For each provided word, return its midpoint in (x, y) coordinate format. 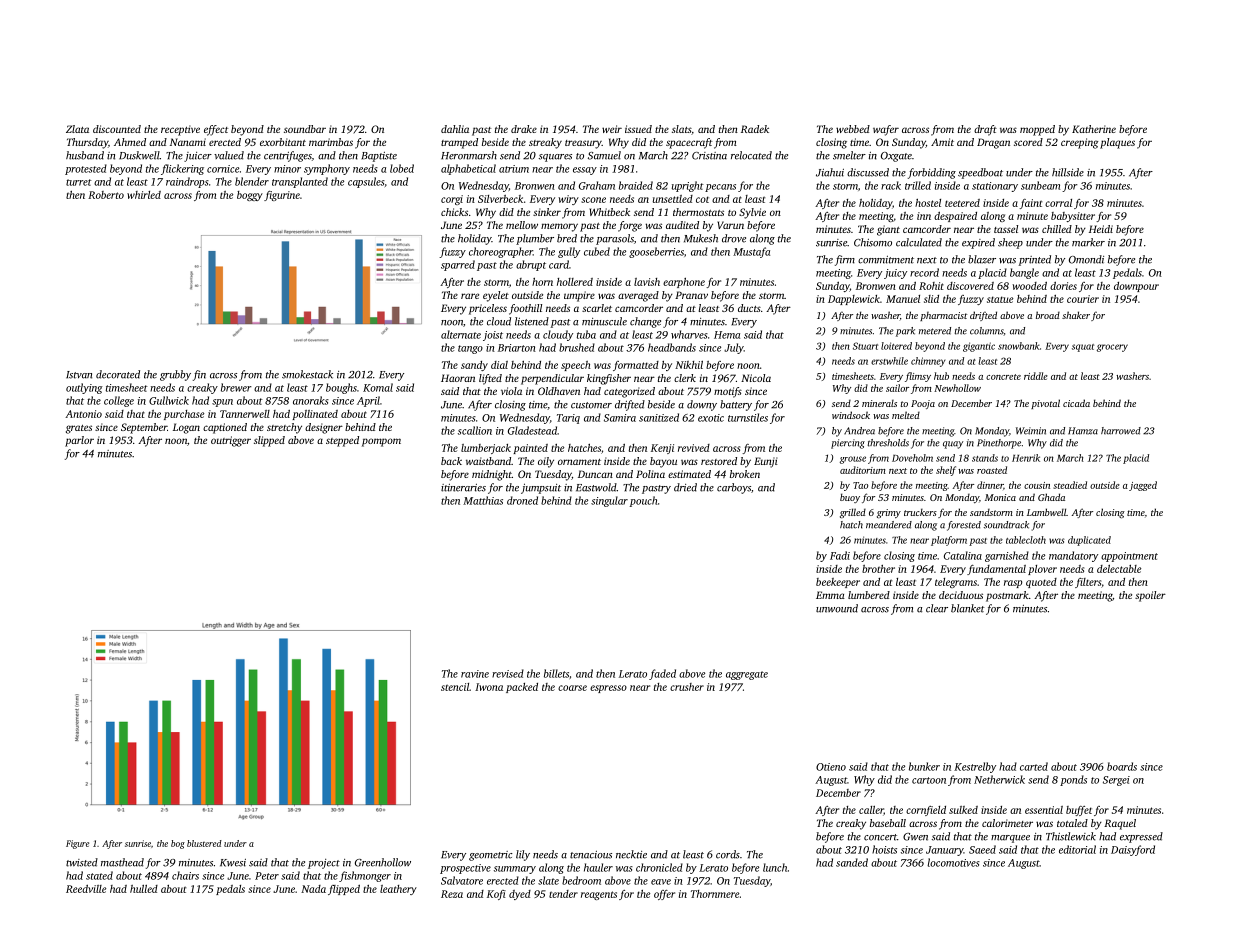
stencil (455, 687)
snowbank (1019, 346)
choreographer (501, 252)
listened (532, 321)
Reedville (86, 889)
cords (728, 854)
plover (1042, 570)
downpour (1136, 287)
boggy (250, 196)
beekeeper (838, 583)
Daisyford (1133, 850)
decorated (118, 374)
